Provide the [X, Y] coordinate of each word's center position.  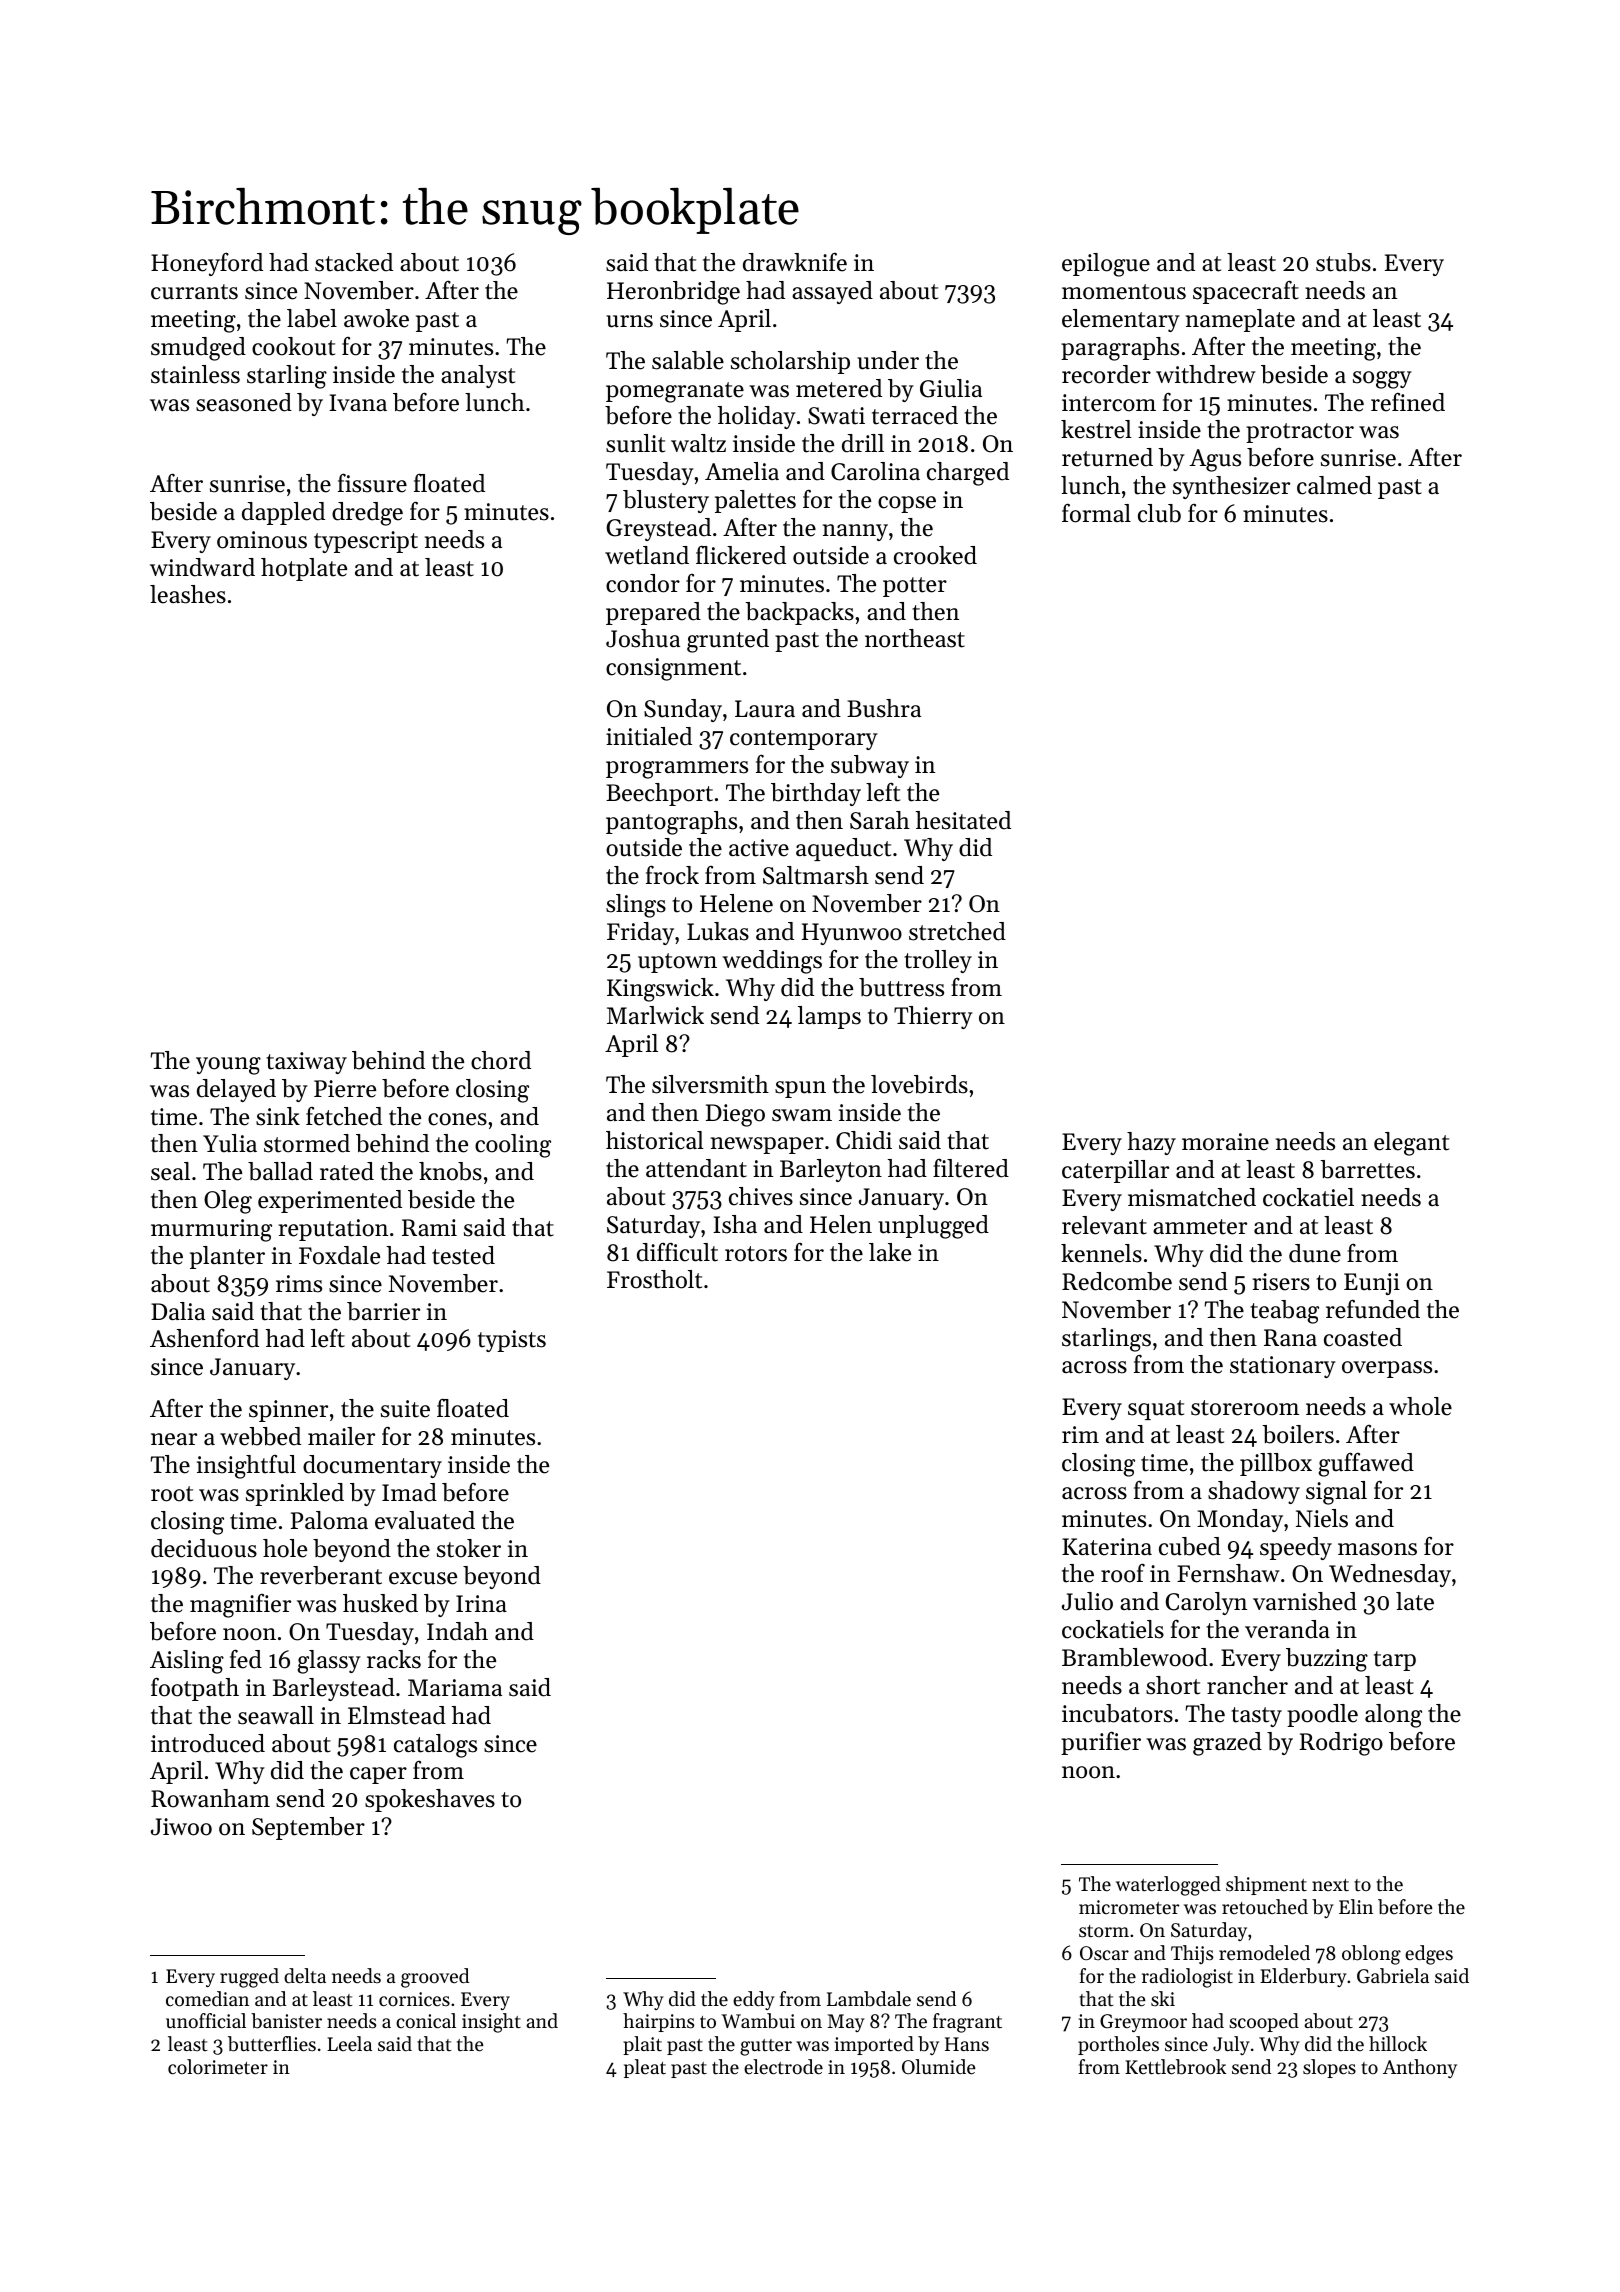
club [1159, 513]
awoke [376, 318]
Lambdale [869, 1999]
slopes [1329, 2068]
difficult [677, 1252]
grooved [435, 1978]
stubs [1343, 262]
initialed [649, 736]
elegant [1411, 1144]
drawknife [795, 262]
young [228, 1066]
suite [405, 1409]
